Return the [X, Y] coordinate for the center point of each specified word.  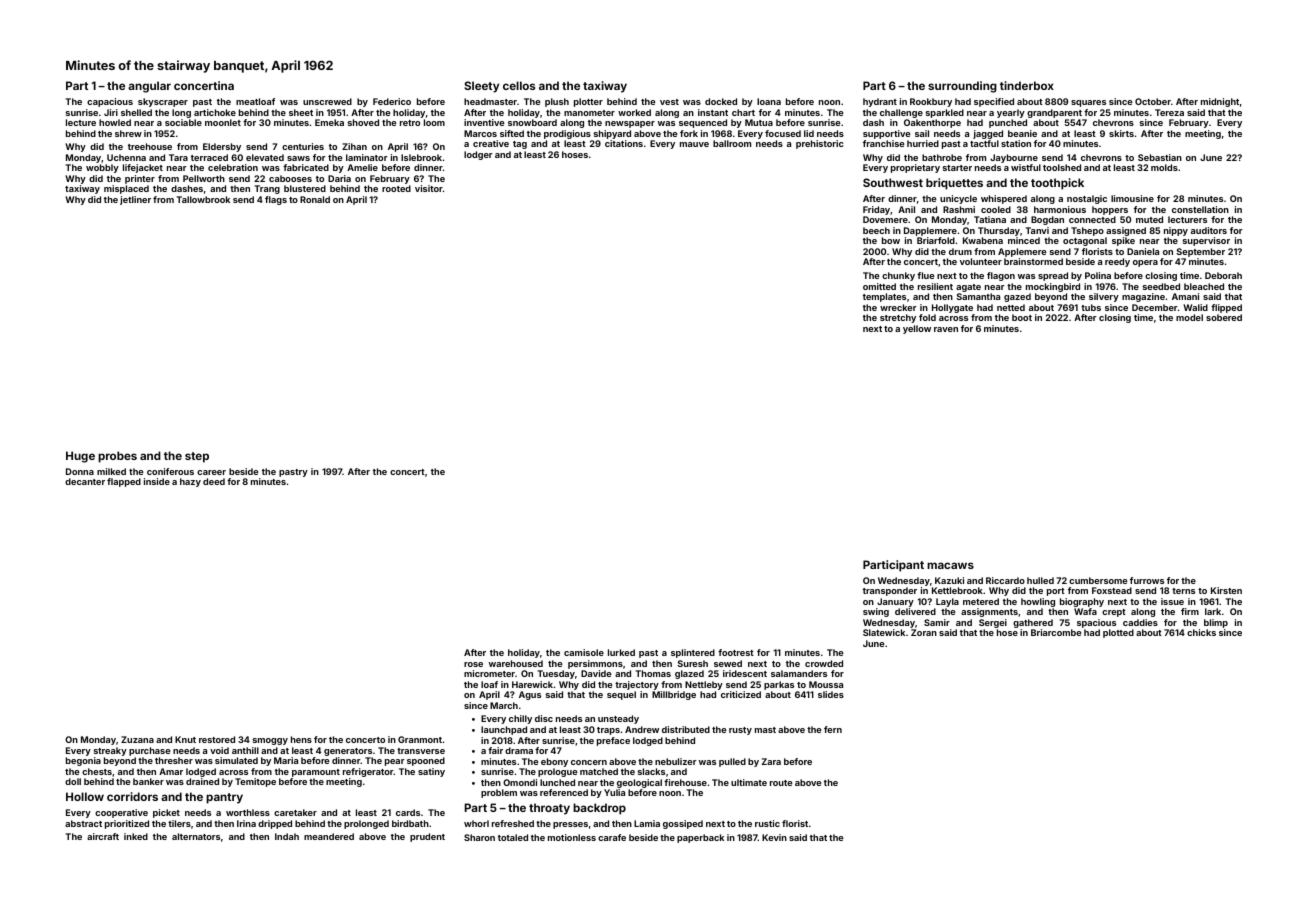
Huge [80, 457]
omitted [879, 286]
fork [689, 133]
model [1189, 317]
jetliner [135, 200]
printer [140, 179]
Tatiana [990, 219]
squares [1088, 103]
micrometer [489, 673]
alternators [196, 836]
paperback [700, 838]
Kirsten [1226, 590]
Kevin [774, 837]
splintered [693, 653]
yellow [917, 329]
